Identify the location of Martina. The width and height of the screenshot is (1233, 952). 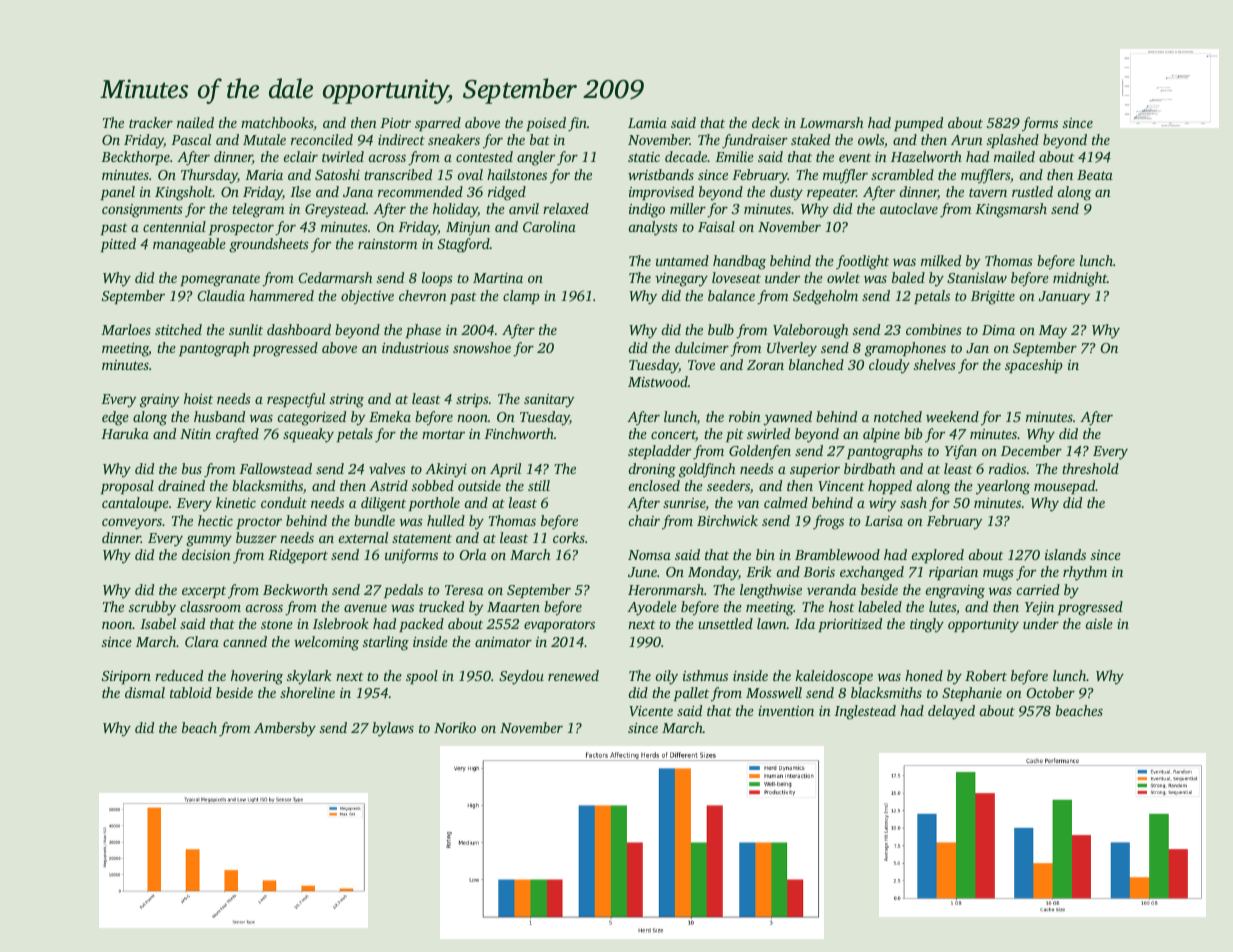
(498, 278).
